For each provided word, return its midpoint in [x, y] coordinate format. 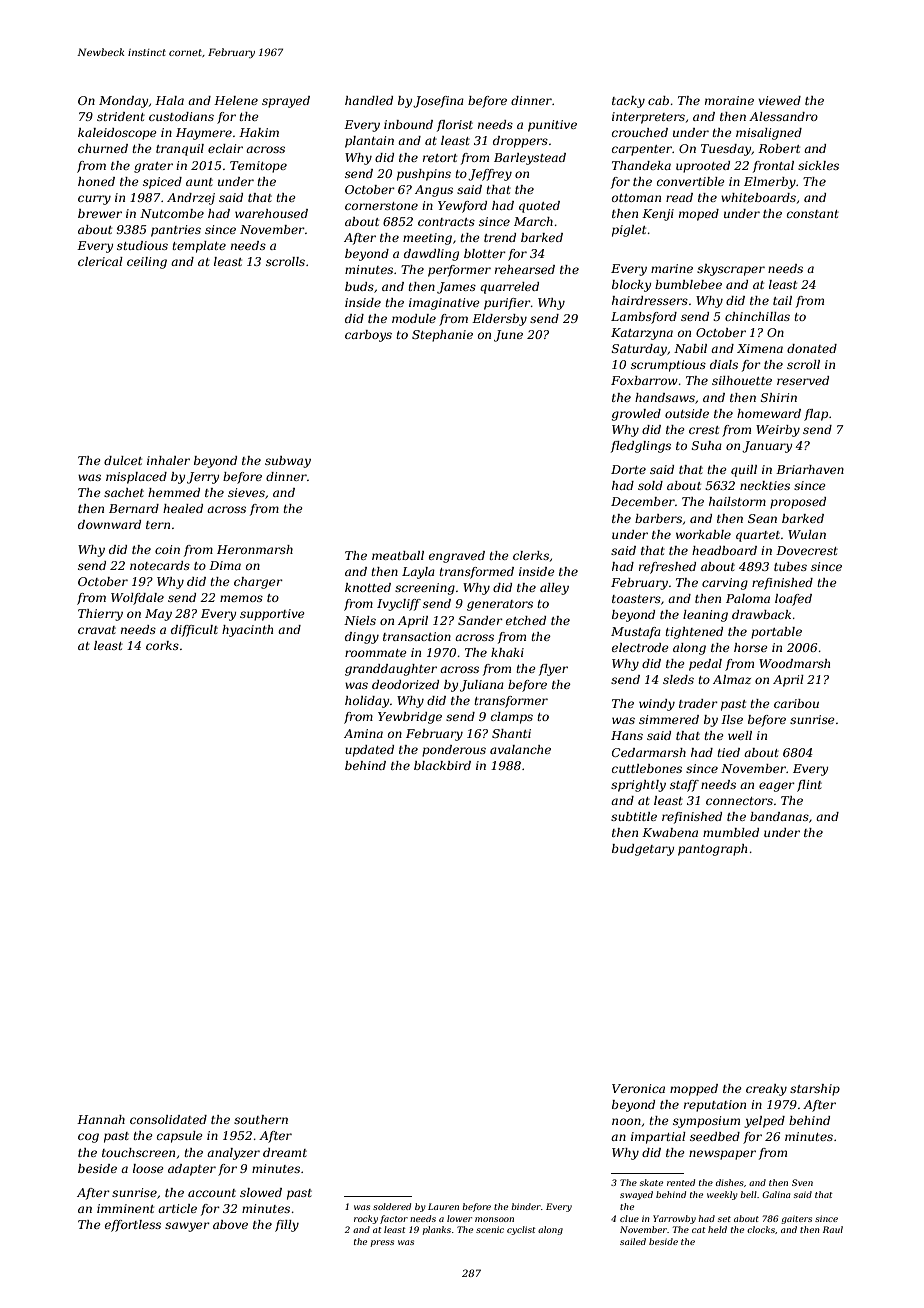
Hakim [259, 132]
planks [437, 1230]
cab [658, 100]
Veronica [638, 1088]
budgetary [643, 850]
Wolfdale [137, 599]
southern [261, 1119]
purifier [507, 304]
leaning [705, 616]
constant [813, 214]
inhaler [168, 460]
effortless [133, 1226]
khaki [507, 652]
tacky [628, 102]
